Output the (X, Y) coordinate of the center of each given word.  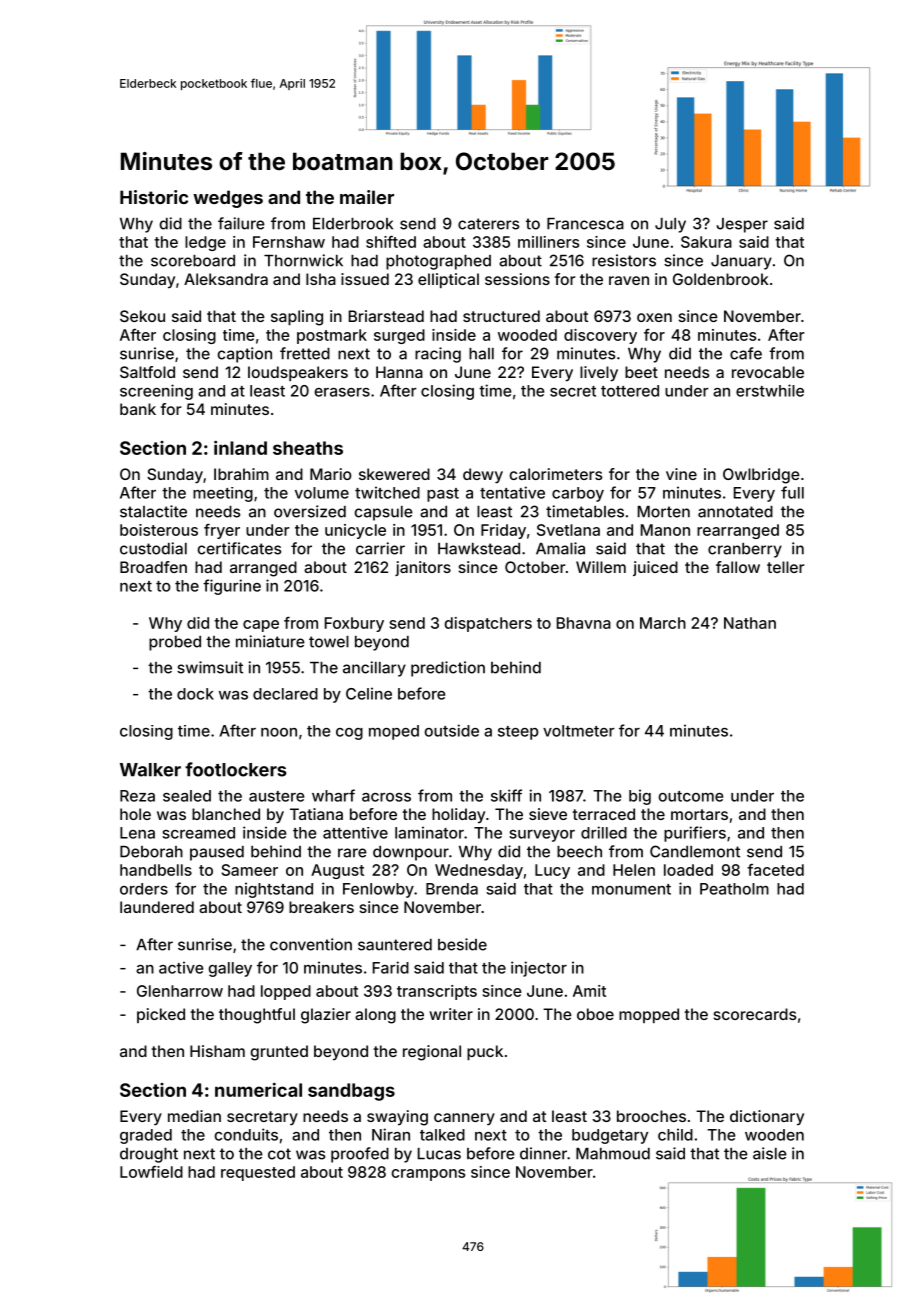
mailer (367, 197)
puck (485, 1052)
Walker (150, 770)
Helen (634, 870)
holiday (458, 815)
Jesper (742, 225)
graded (146, 1136)
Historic (154, 197)
